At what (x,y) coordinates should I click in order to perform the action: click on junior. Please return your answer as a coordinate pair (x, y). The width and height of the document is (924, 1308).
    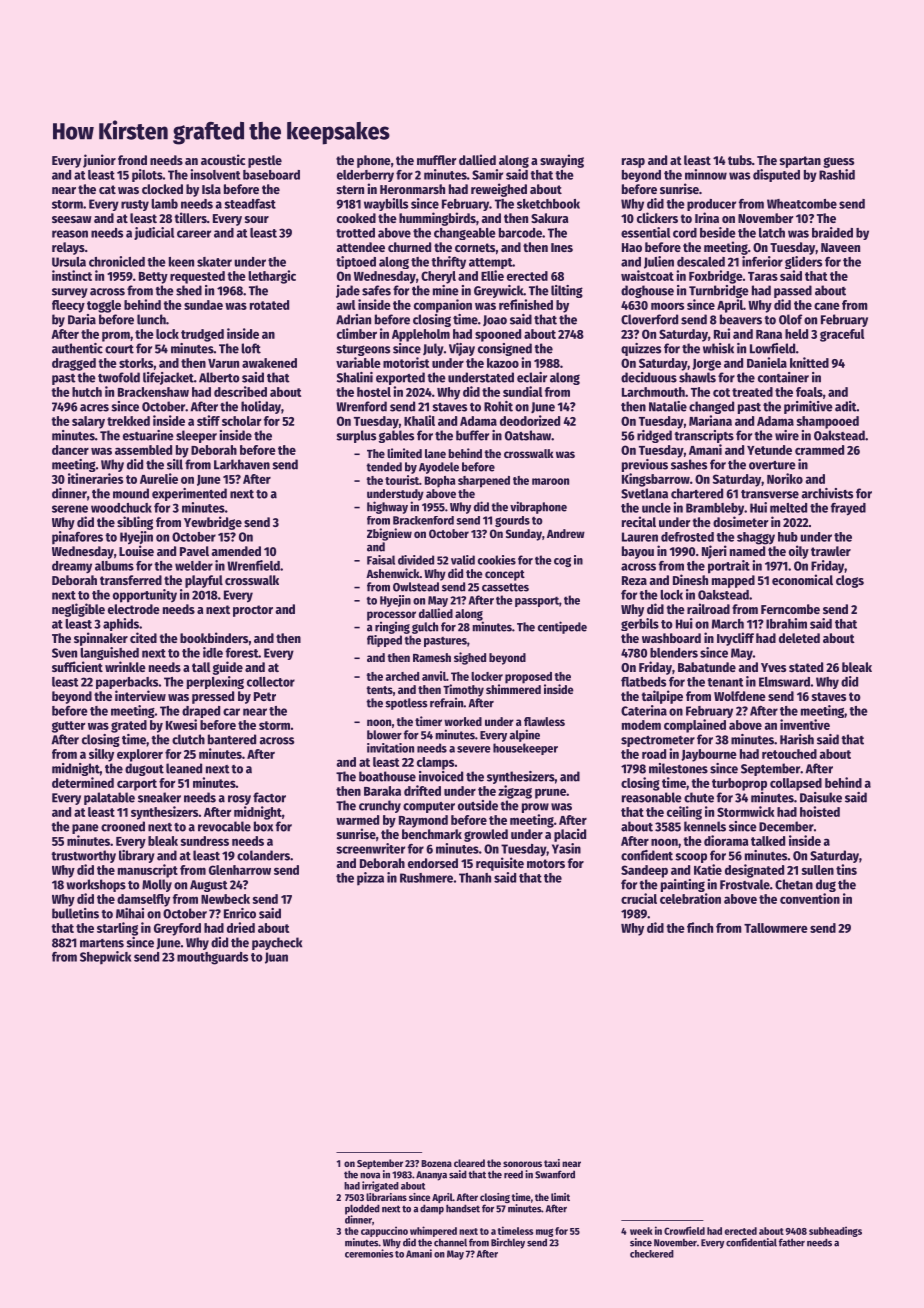
    Looking at the image, I should click on (99, 161).
